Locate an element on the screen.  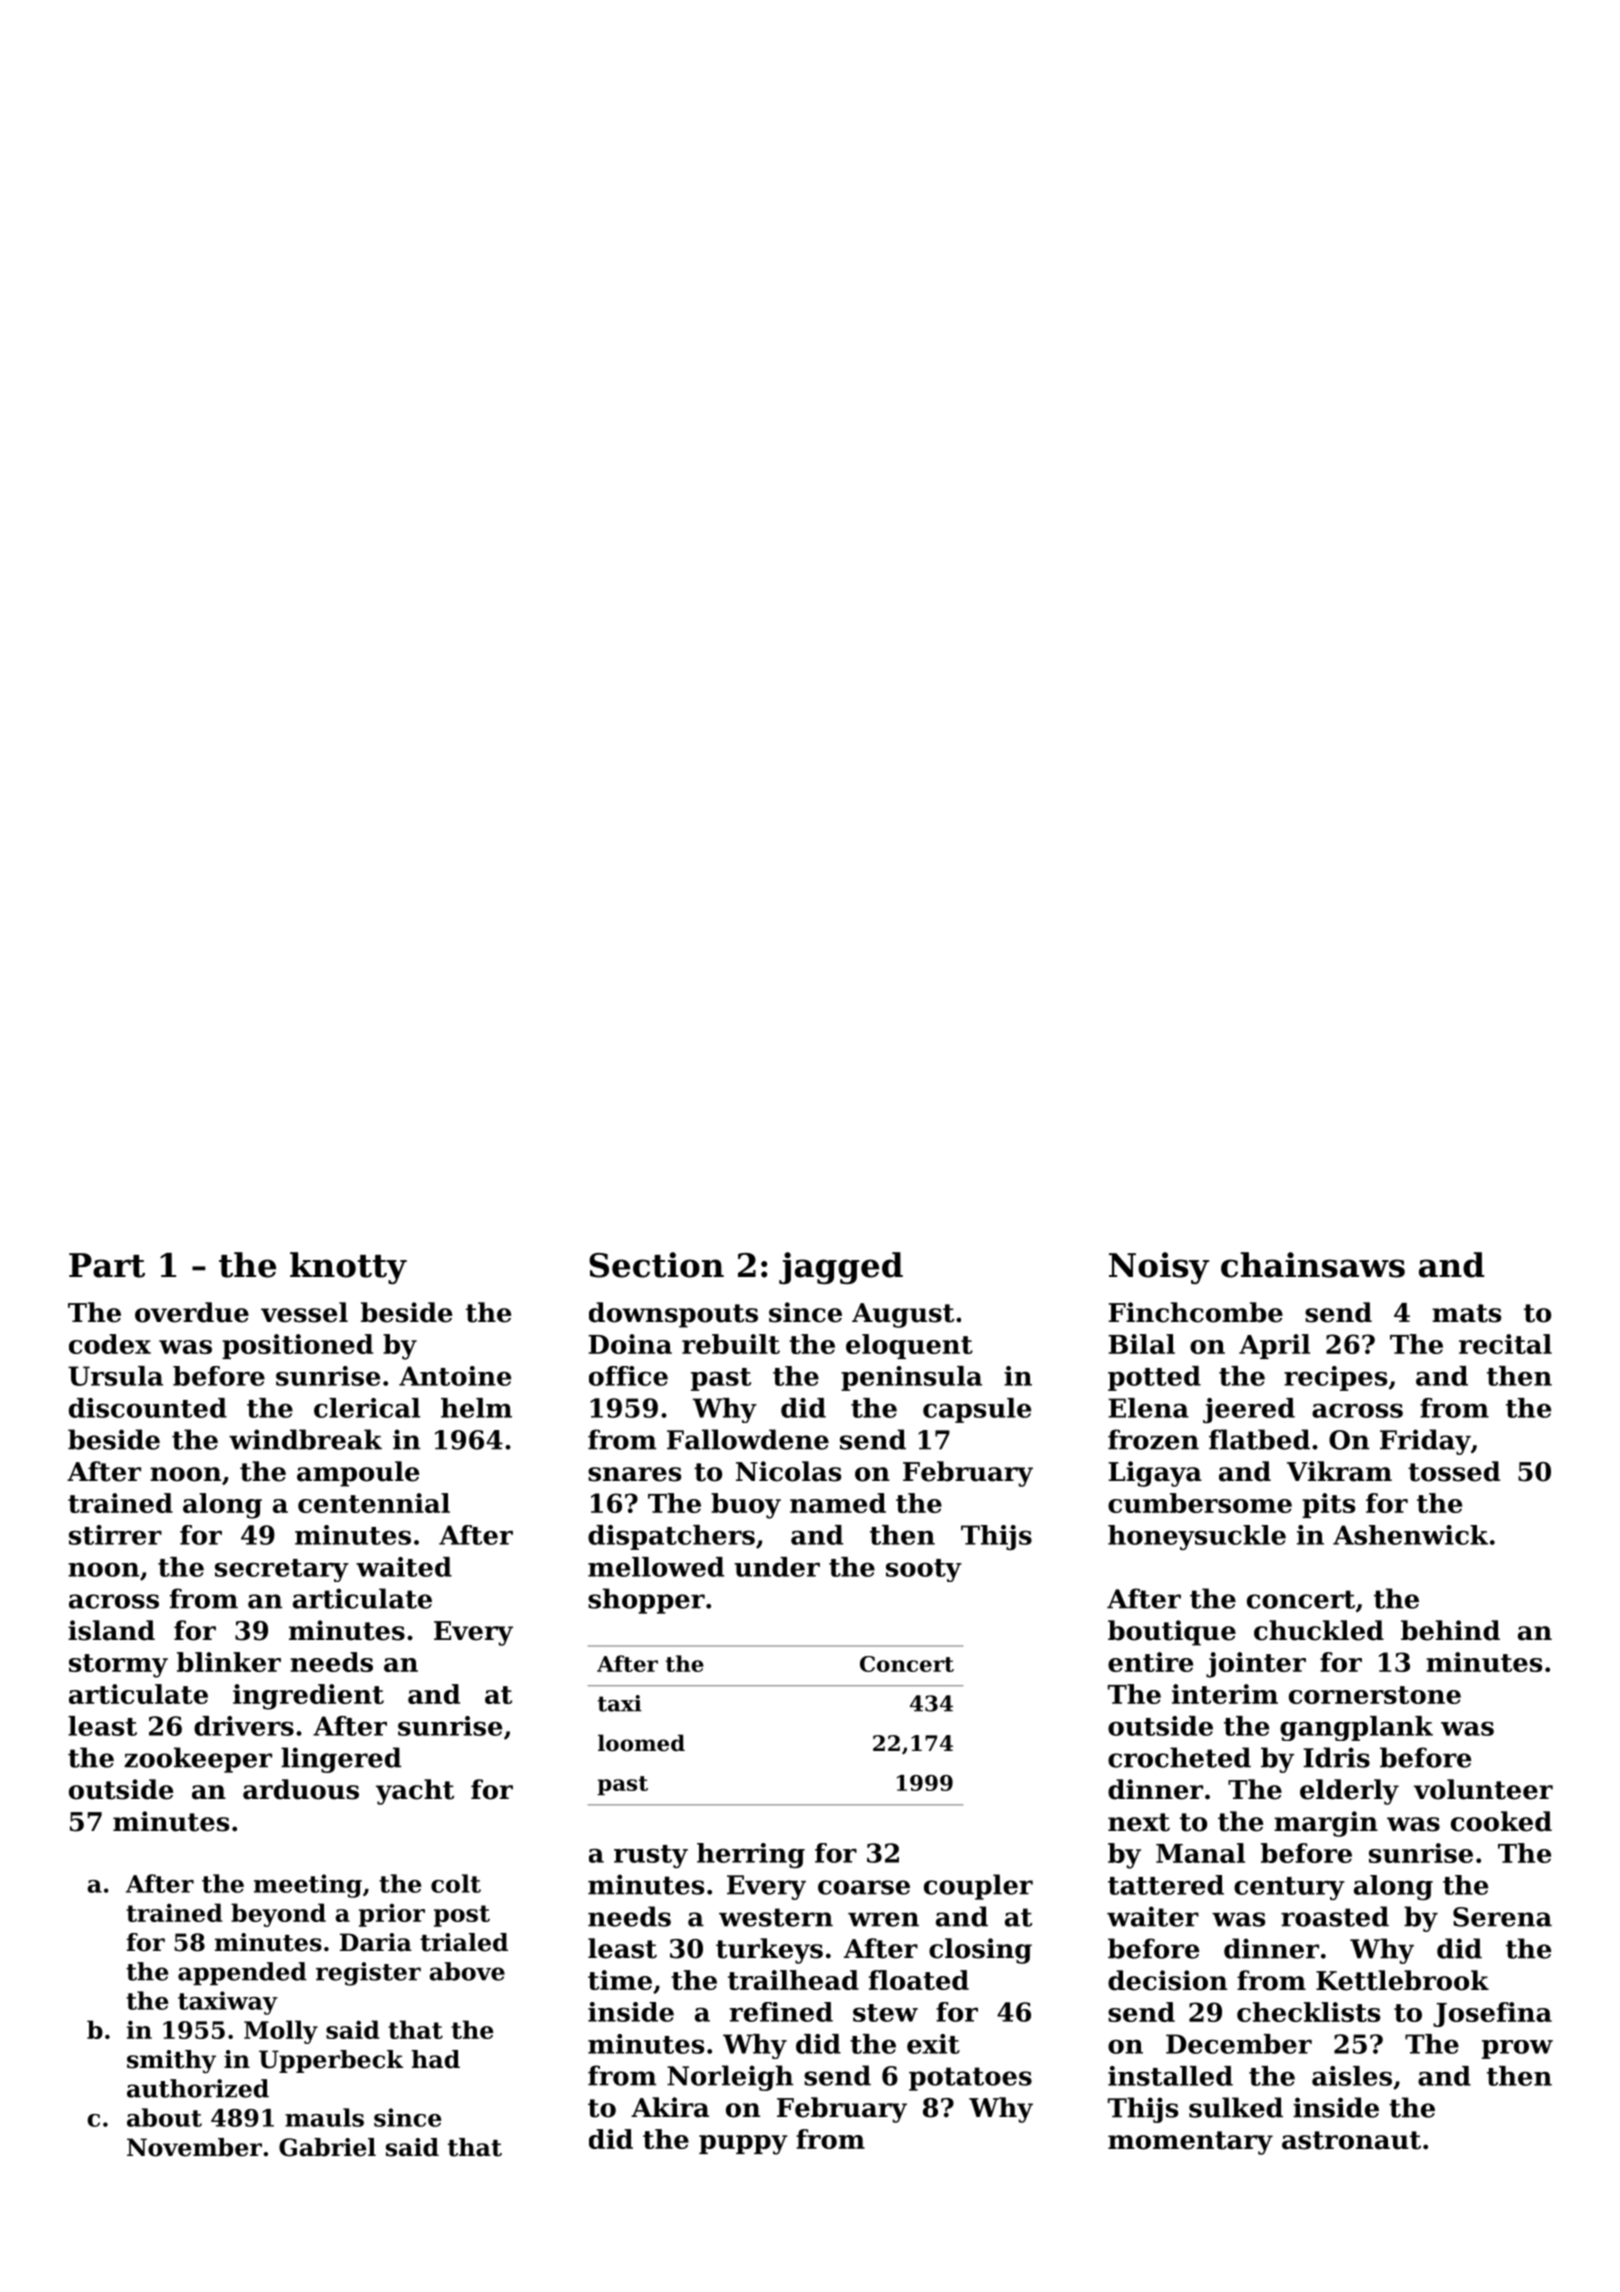
Norleigh is located at coordinates (730, 2078).
